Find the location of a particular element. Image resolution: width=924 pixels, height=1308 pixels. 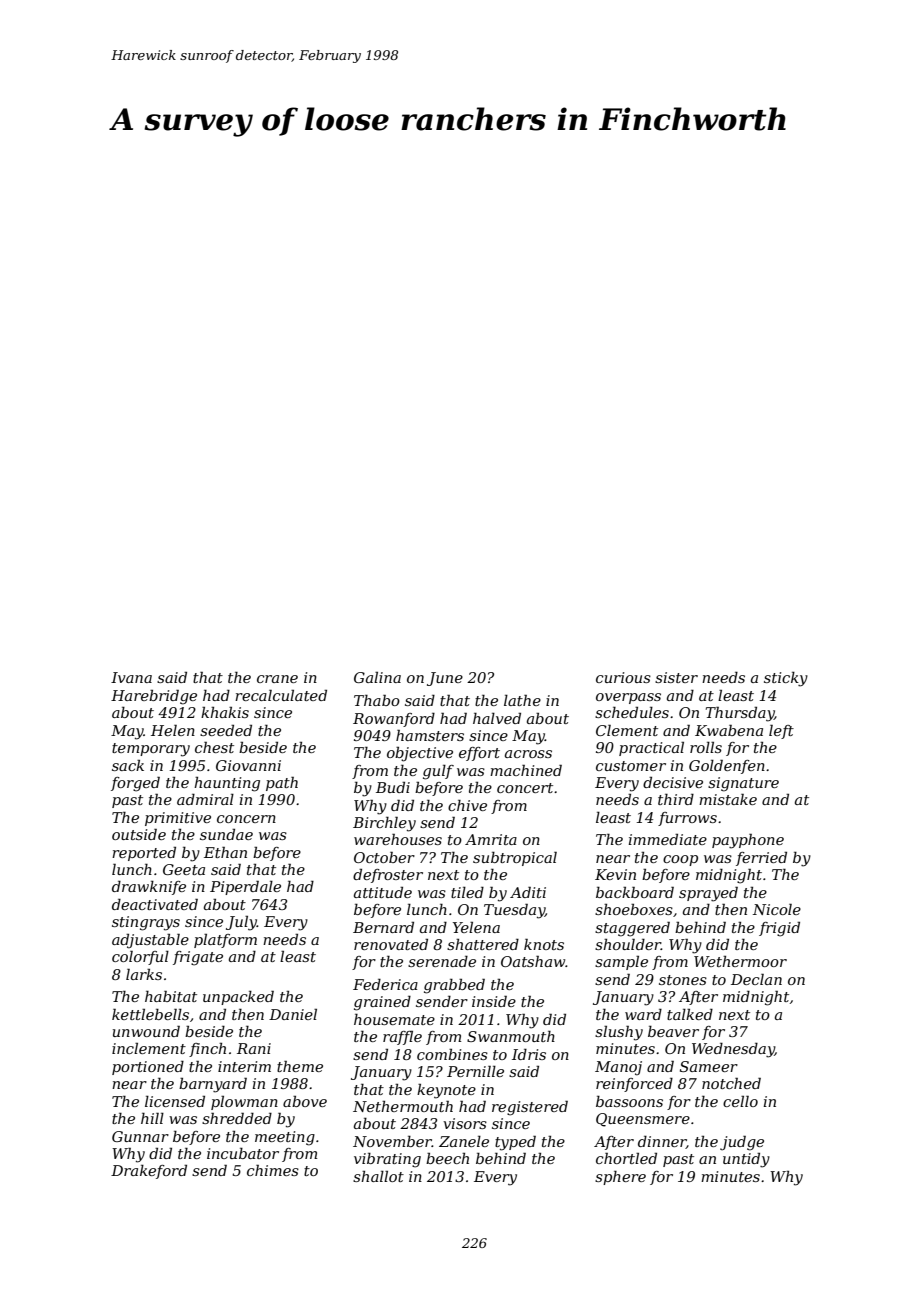

Thursday is located at coordinates (740, 714).
